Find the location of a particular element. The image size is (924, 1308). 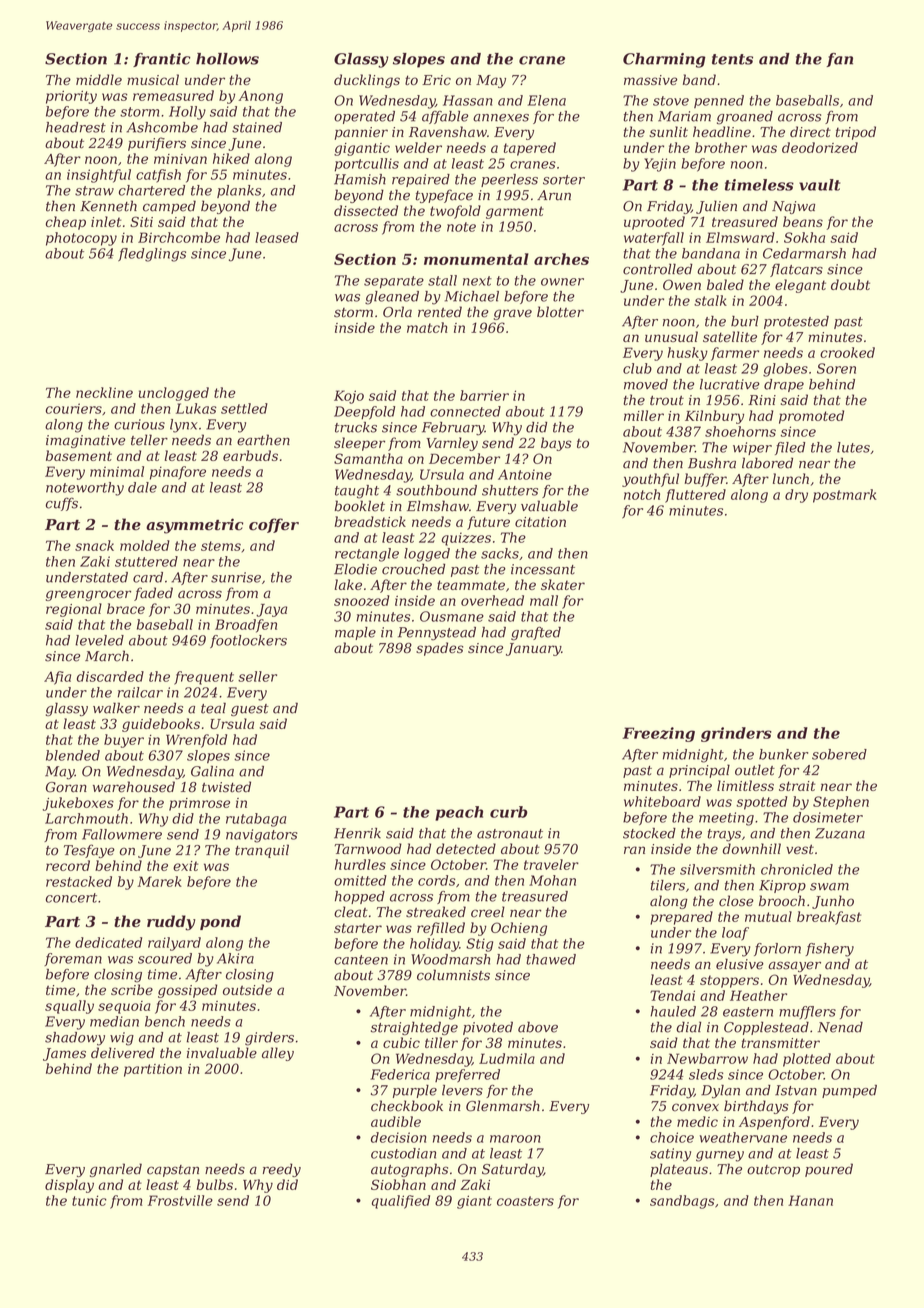

tunic is located at coordinates (89, 1200).
